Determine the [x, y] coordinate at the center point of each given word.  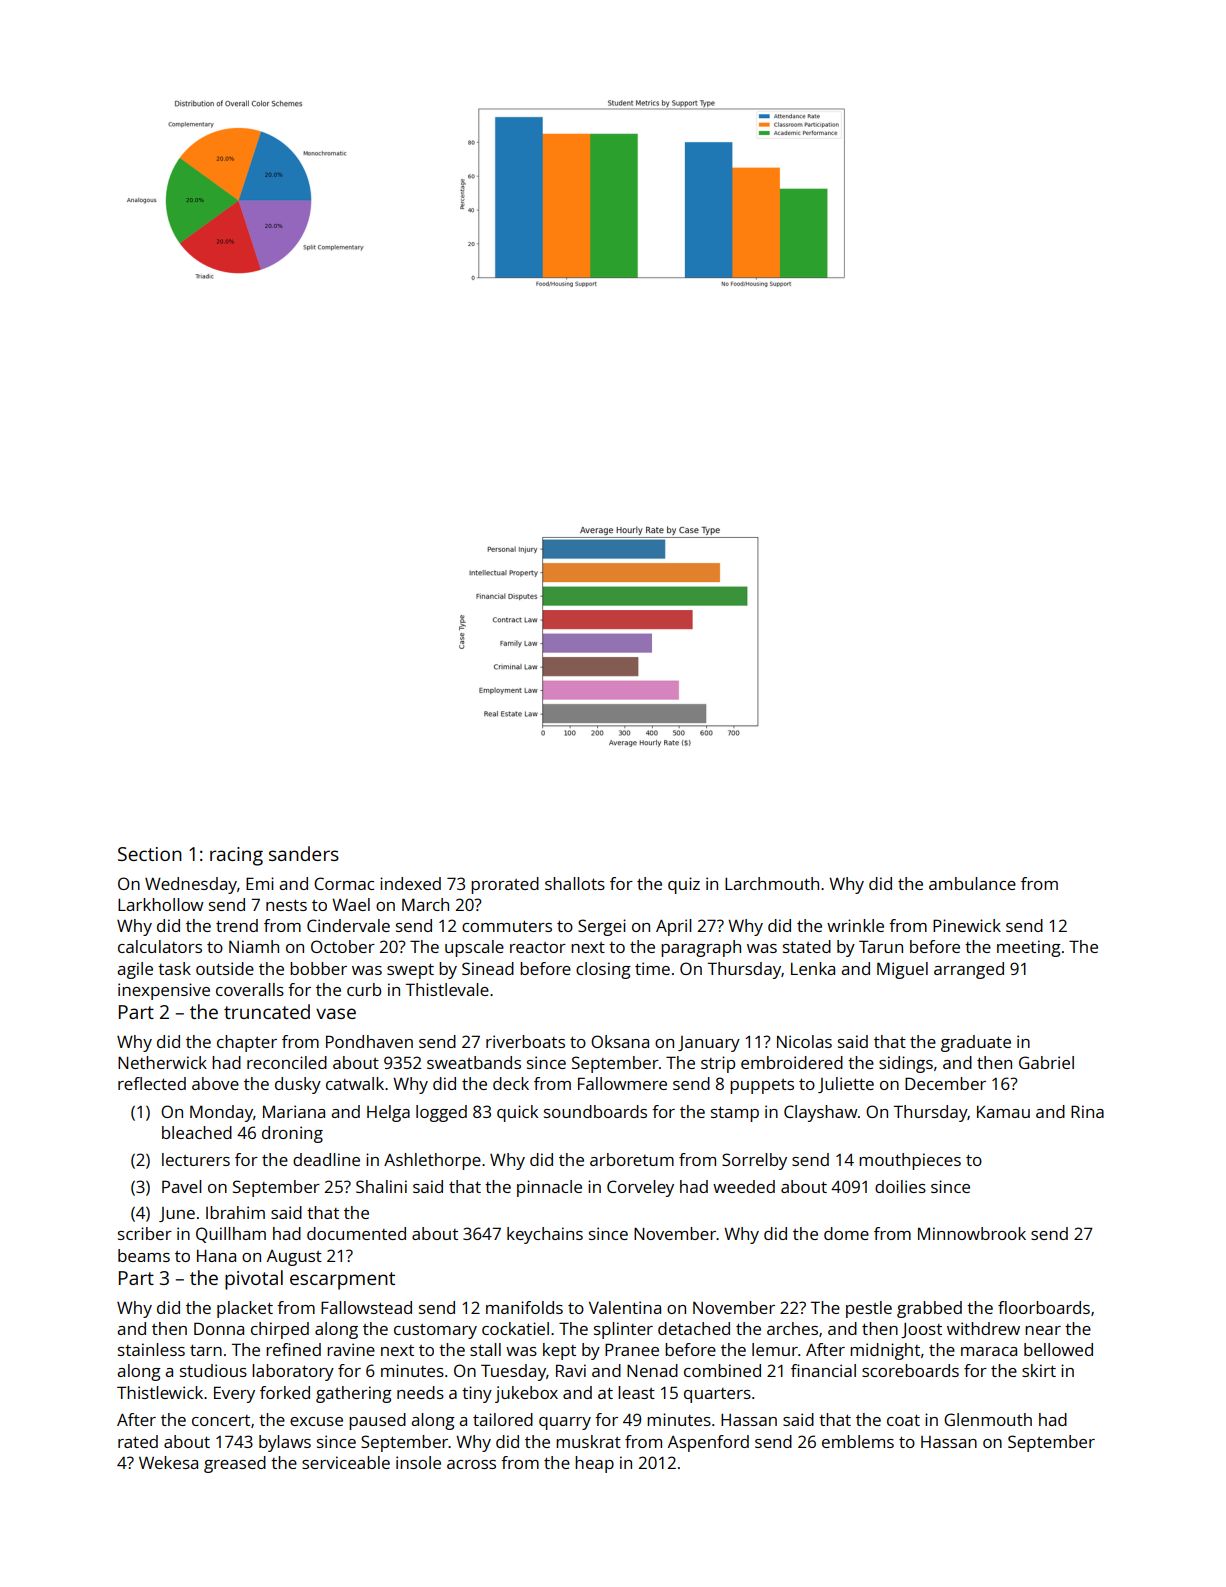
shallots [575, 883]
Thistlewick [160, 1392]
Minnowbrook [972, 1233]
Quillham [231, 1235]
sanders [304, 853]
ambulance [972, 883]
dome [846, 1233]
